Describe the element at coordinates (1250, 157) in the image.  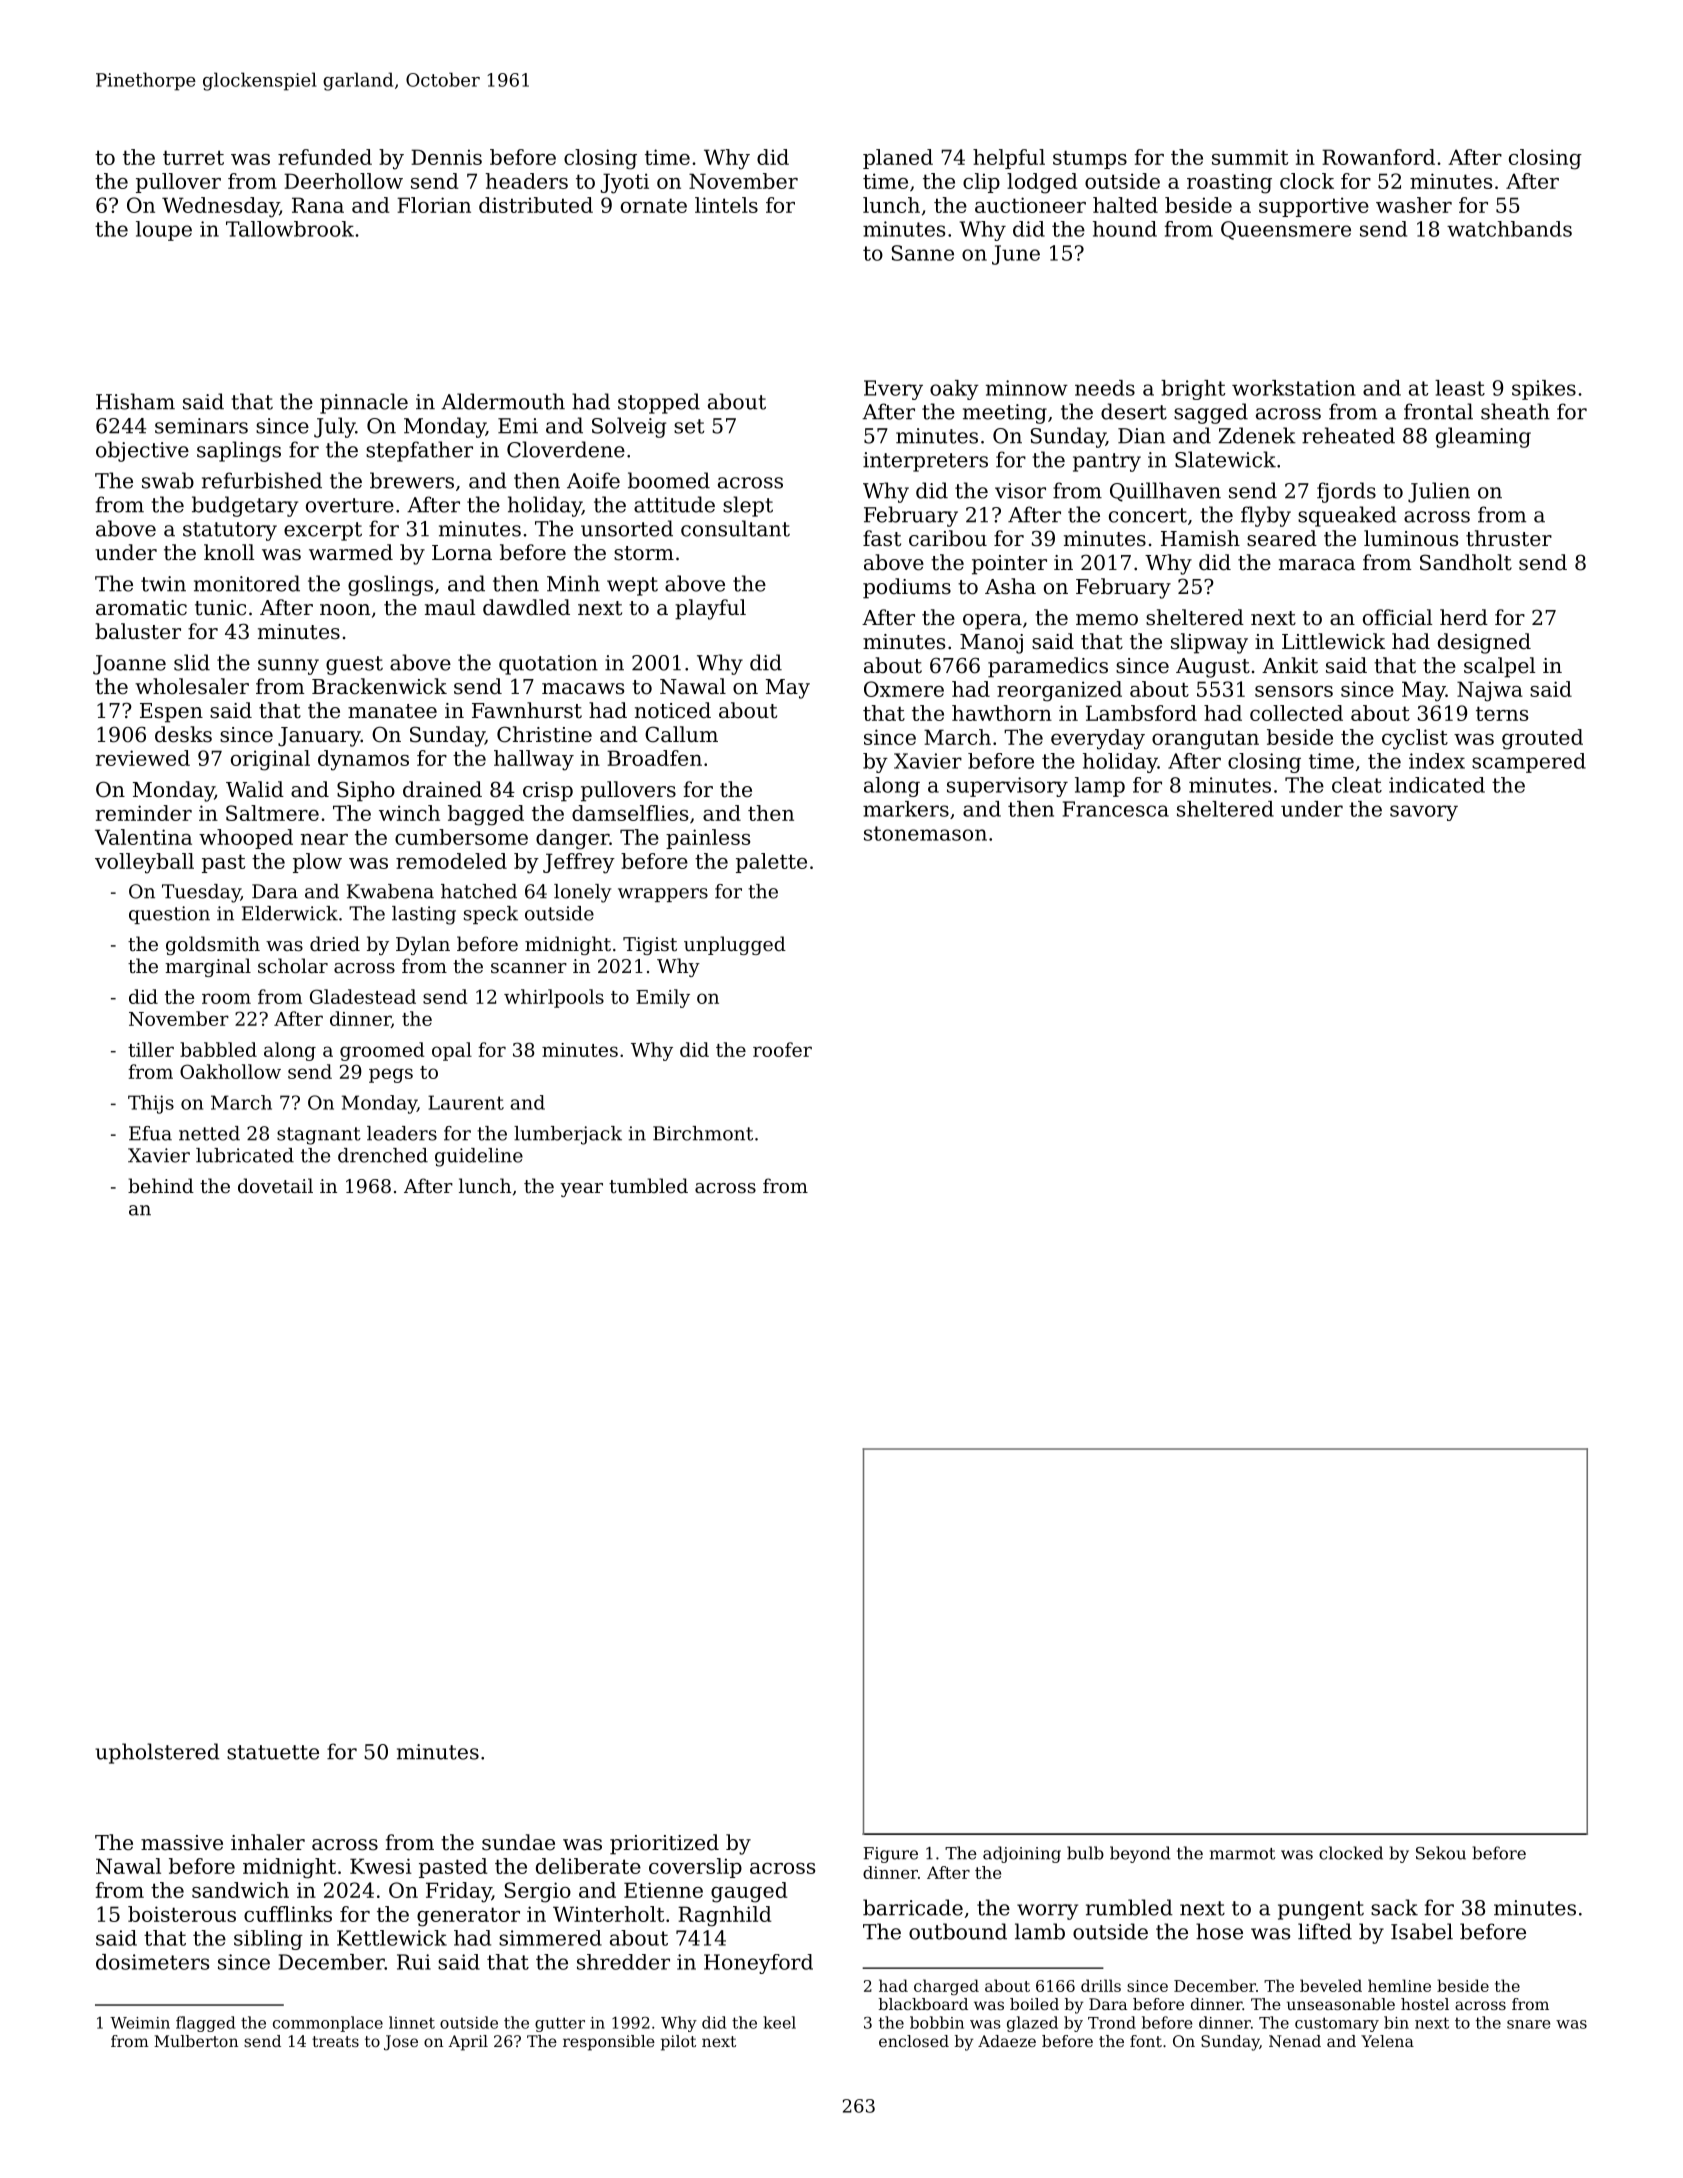
I see `summit` at that location.
